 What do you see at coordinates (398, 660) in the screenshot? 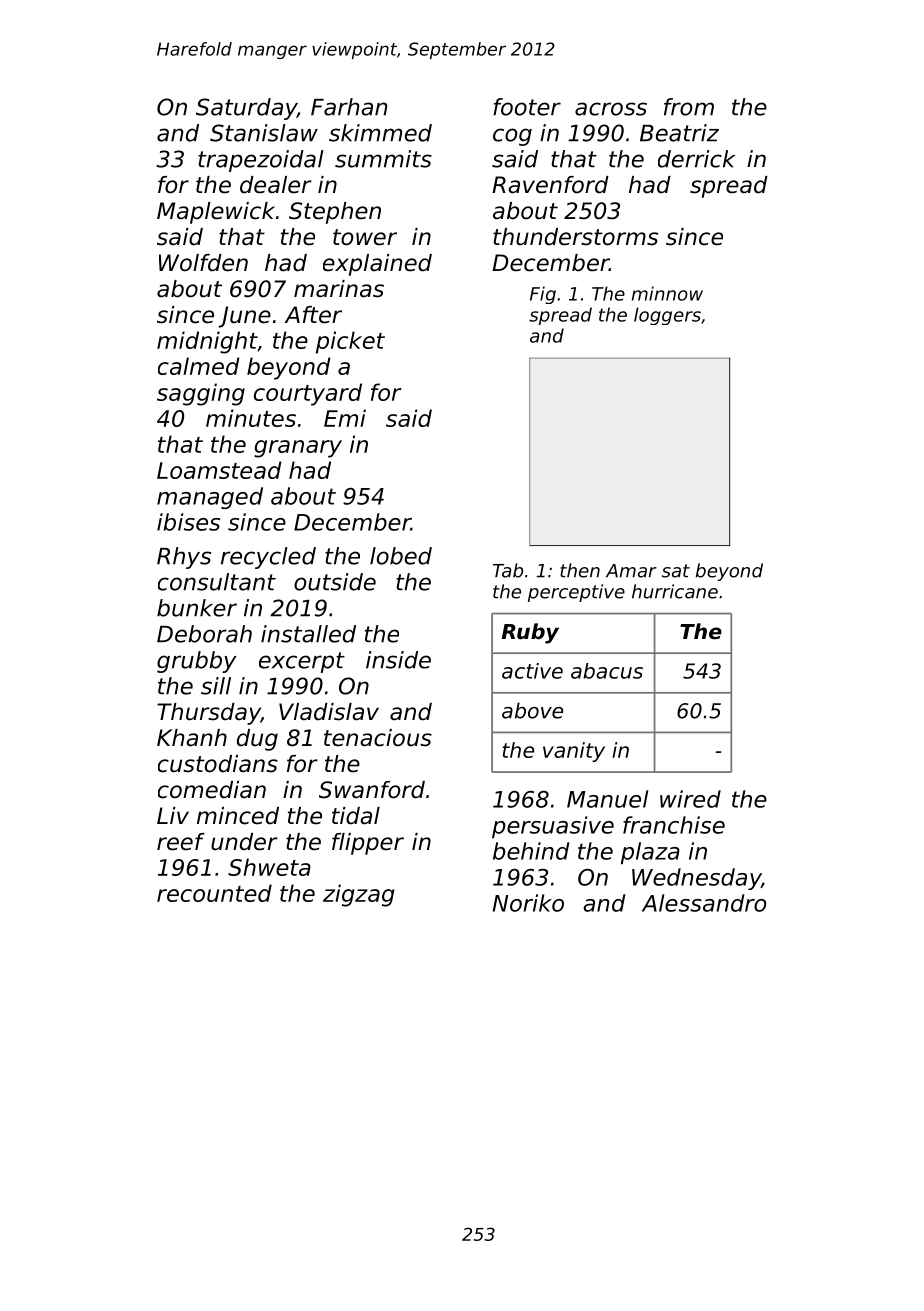
I see `inside` at bounding box center [398, 660].
